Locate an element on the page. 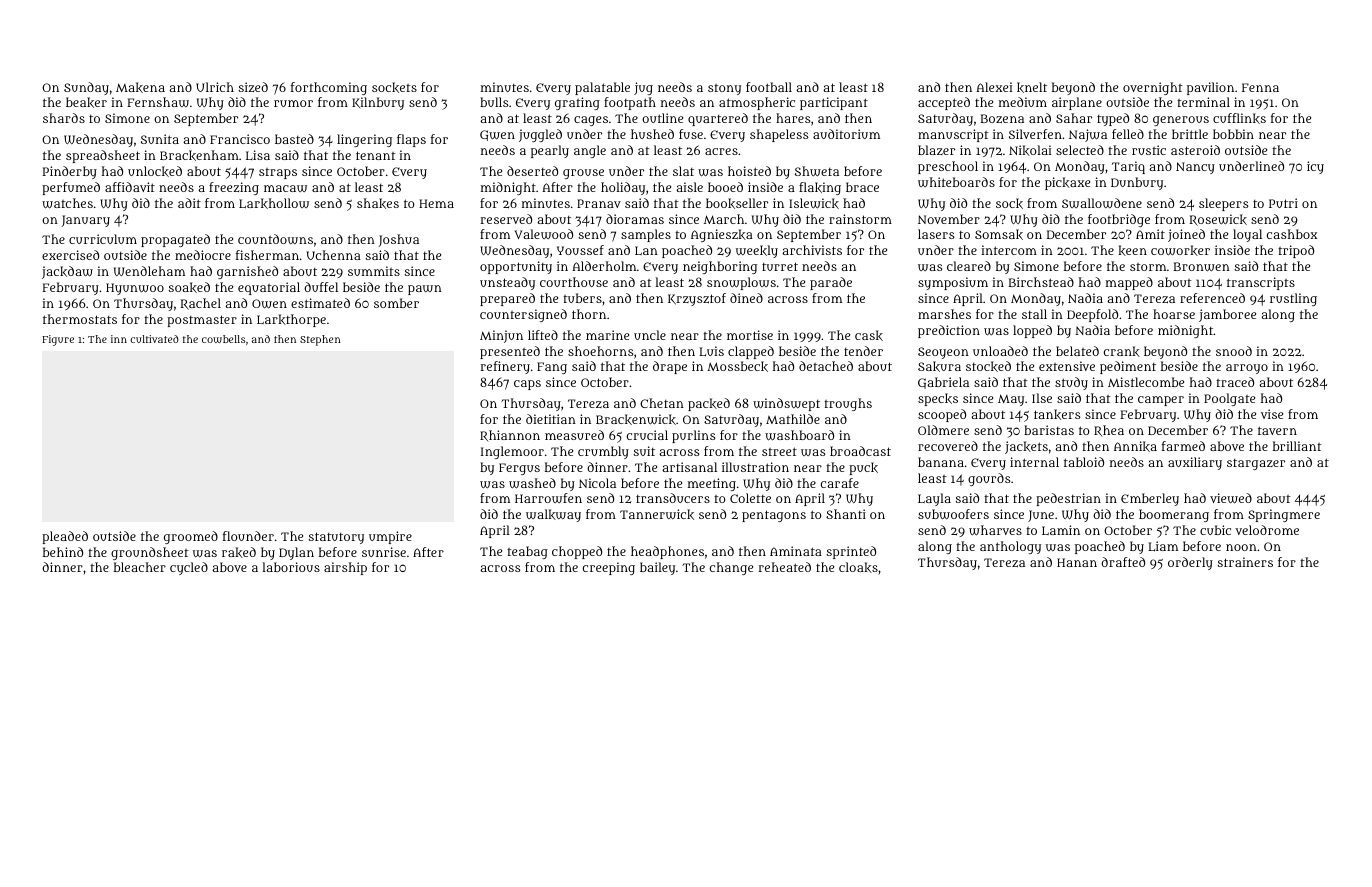  countdowns is located at coordinates (275, 239).
